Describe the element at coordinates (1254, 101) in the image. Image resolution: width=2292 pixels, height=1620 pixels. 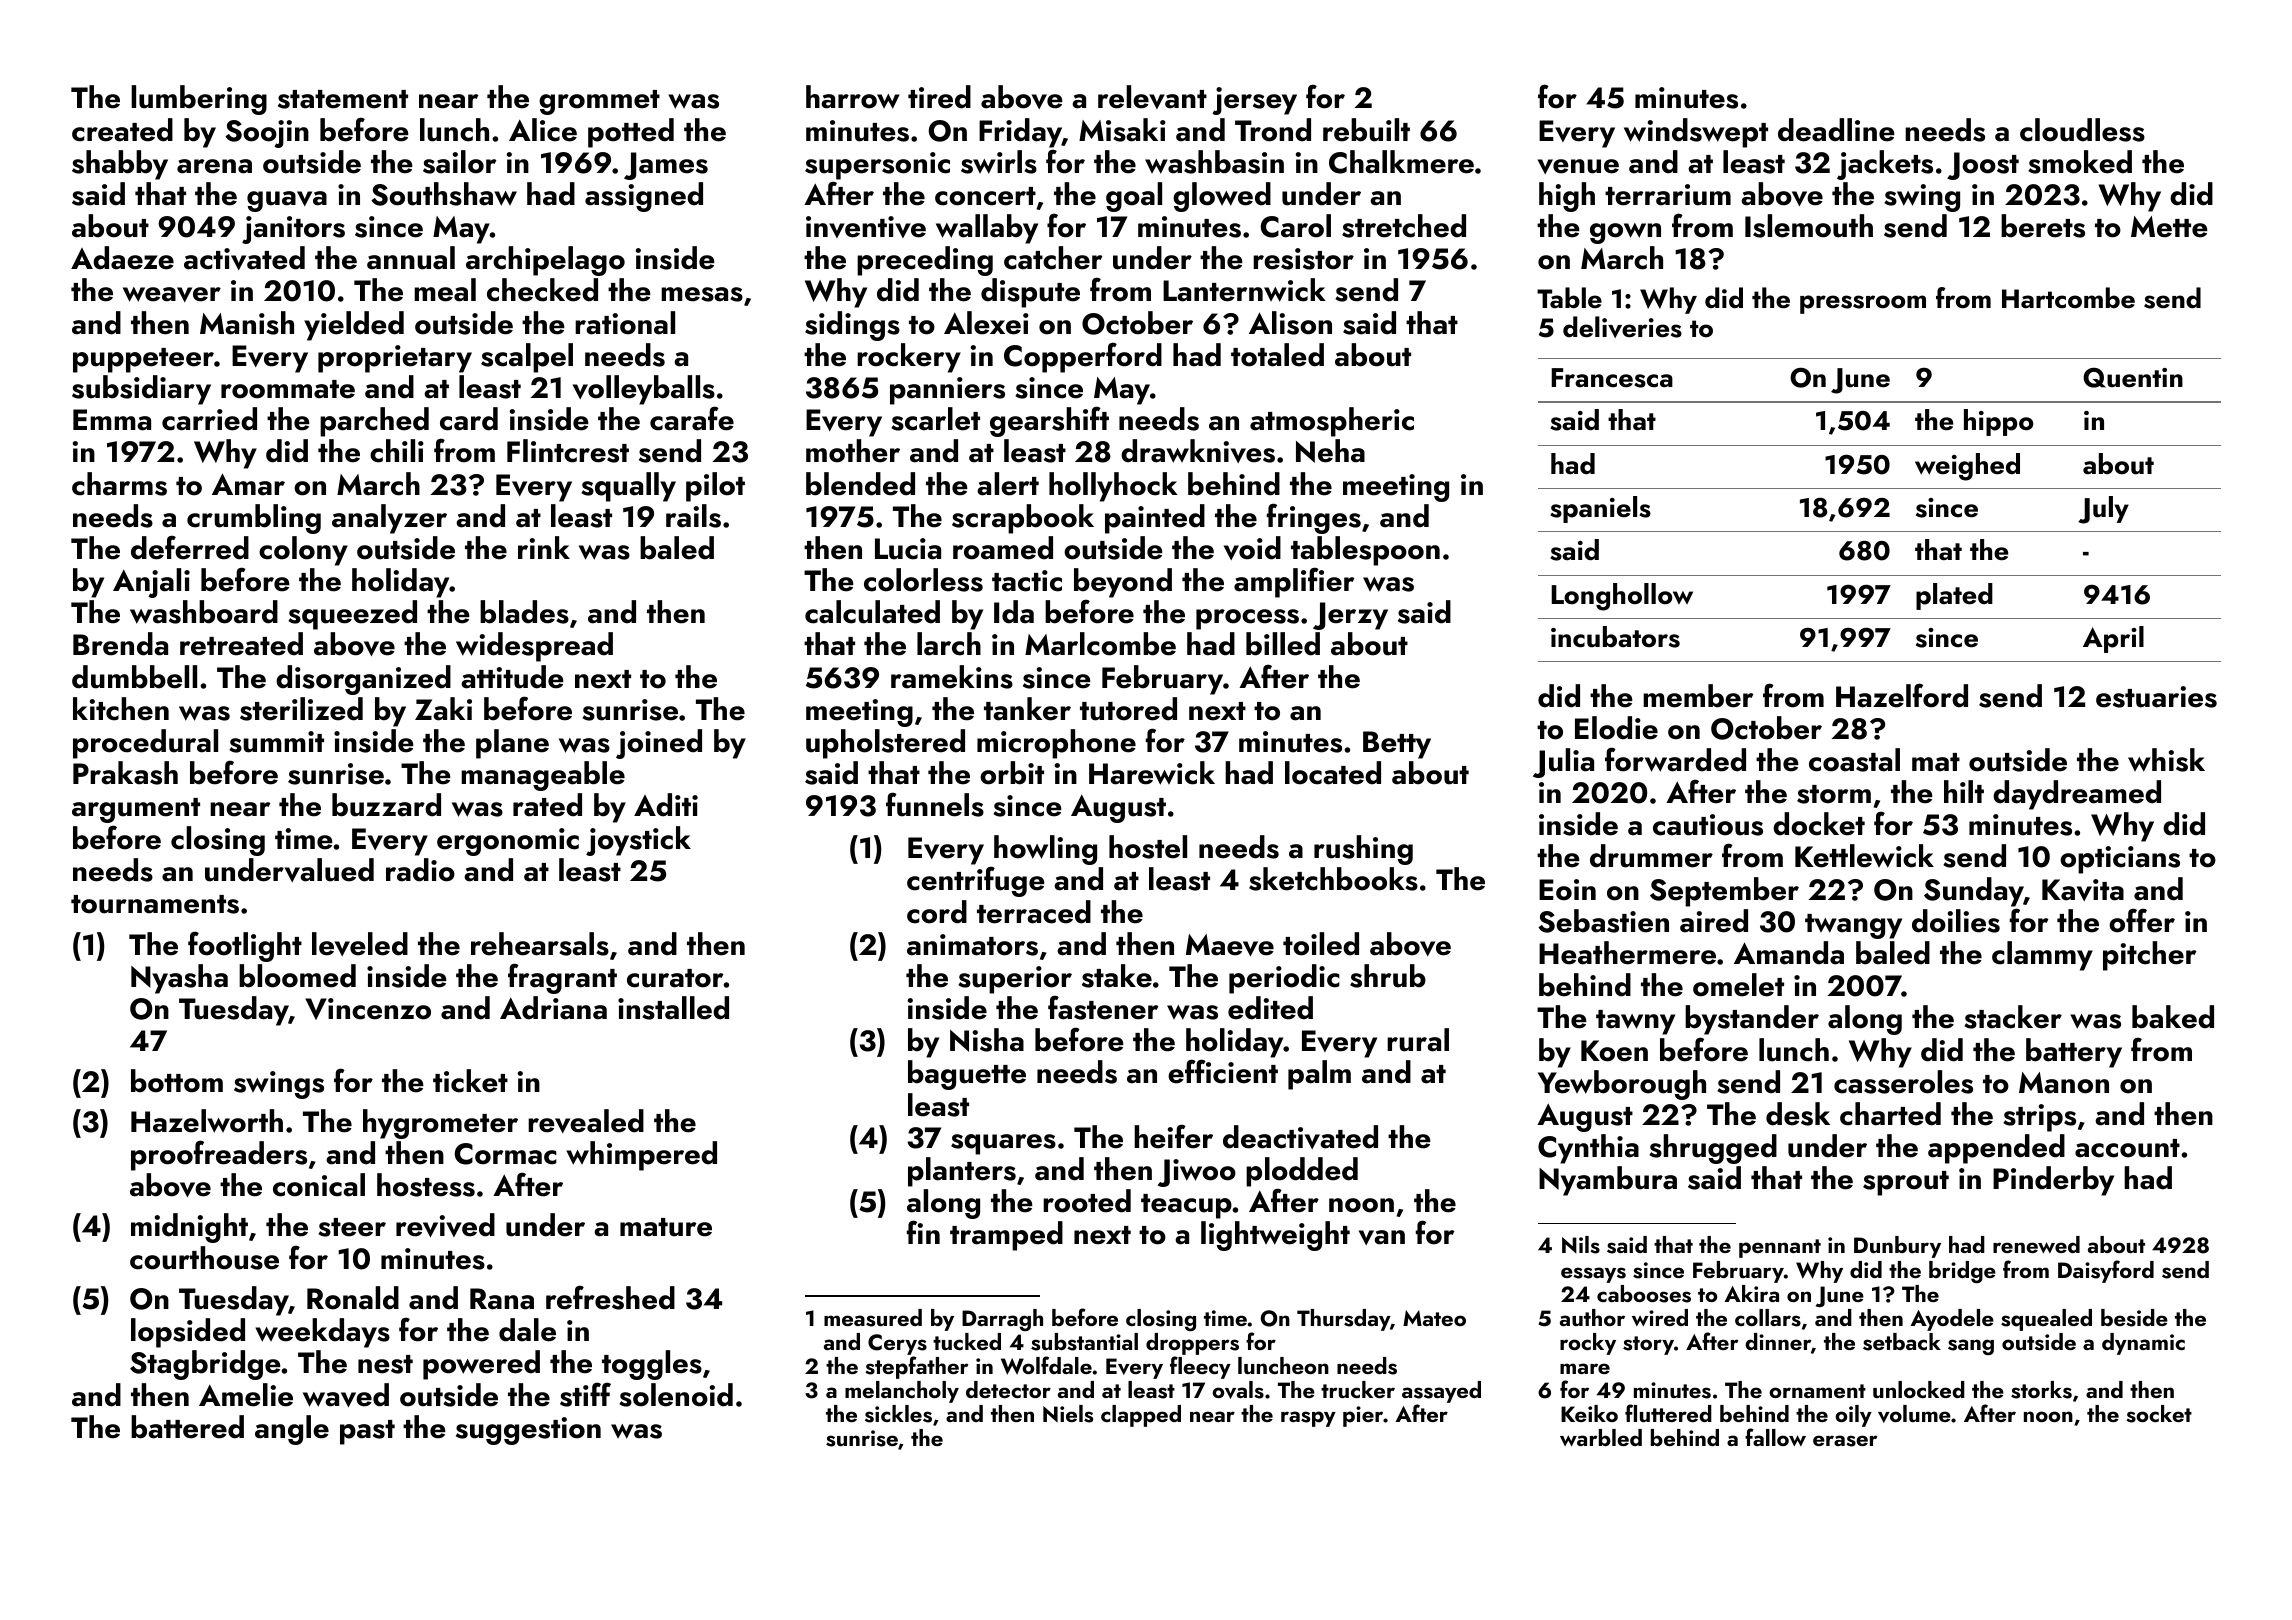
I see `jersey` at that location.
